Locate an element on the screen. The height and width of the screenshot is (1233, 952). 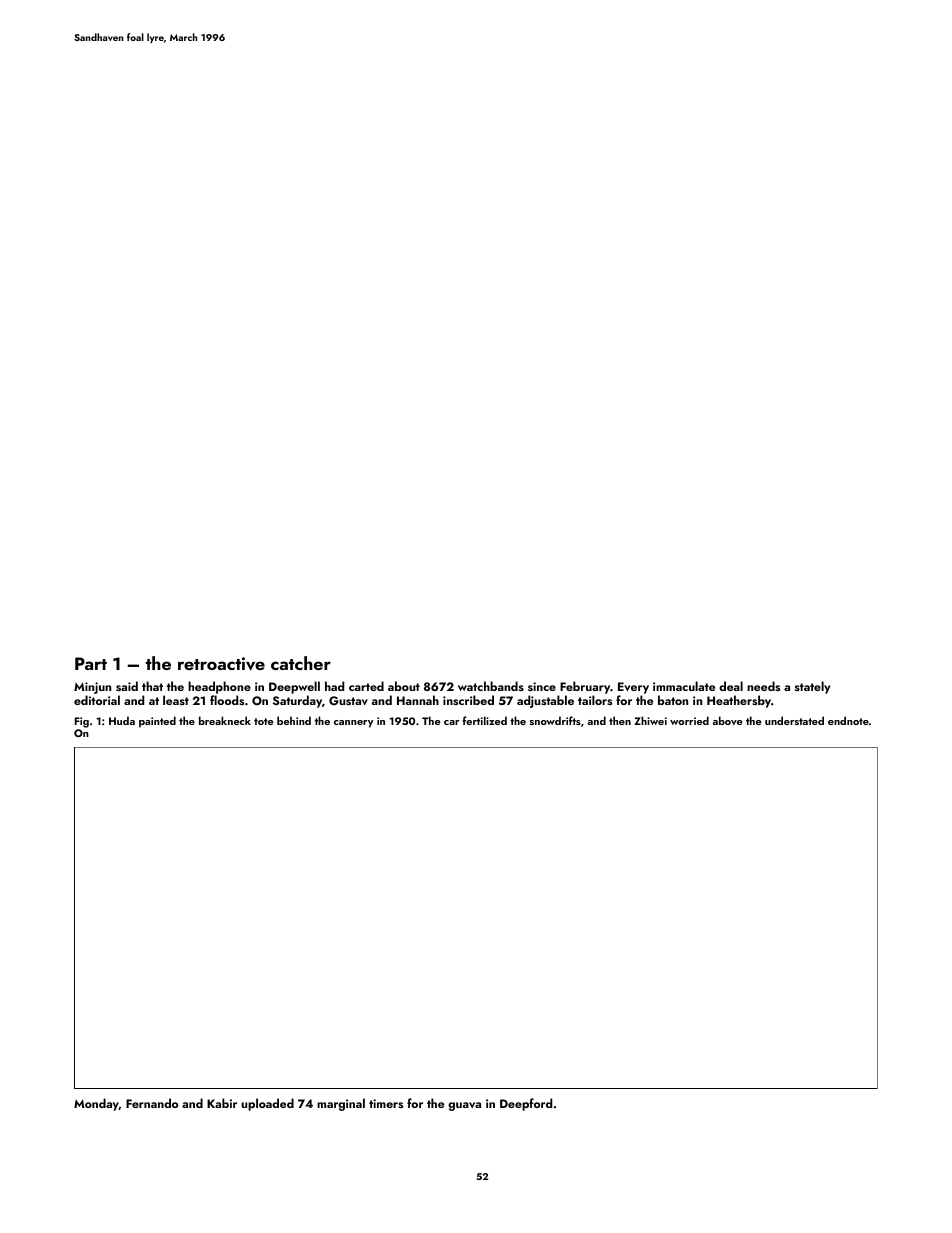
uploaded is located at coordinates (267, 1104).
